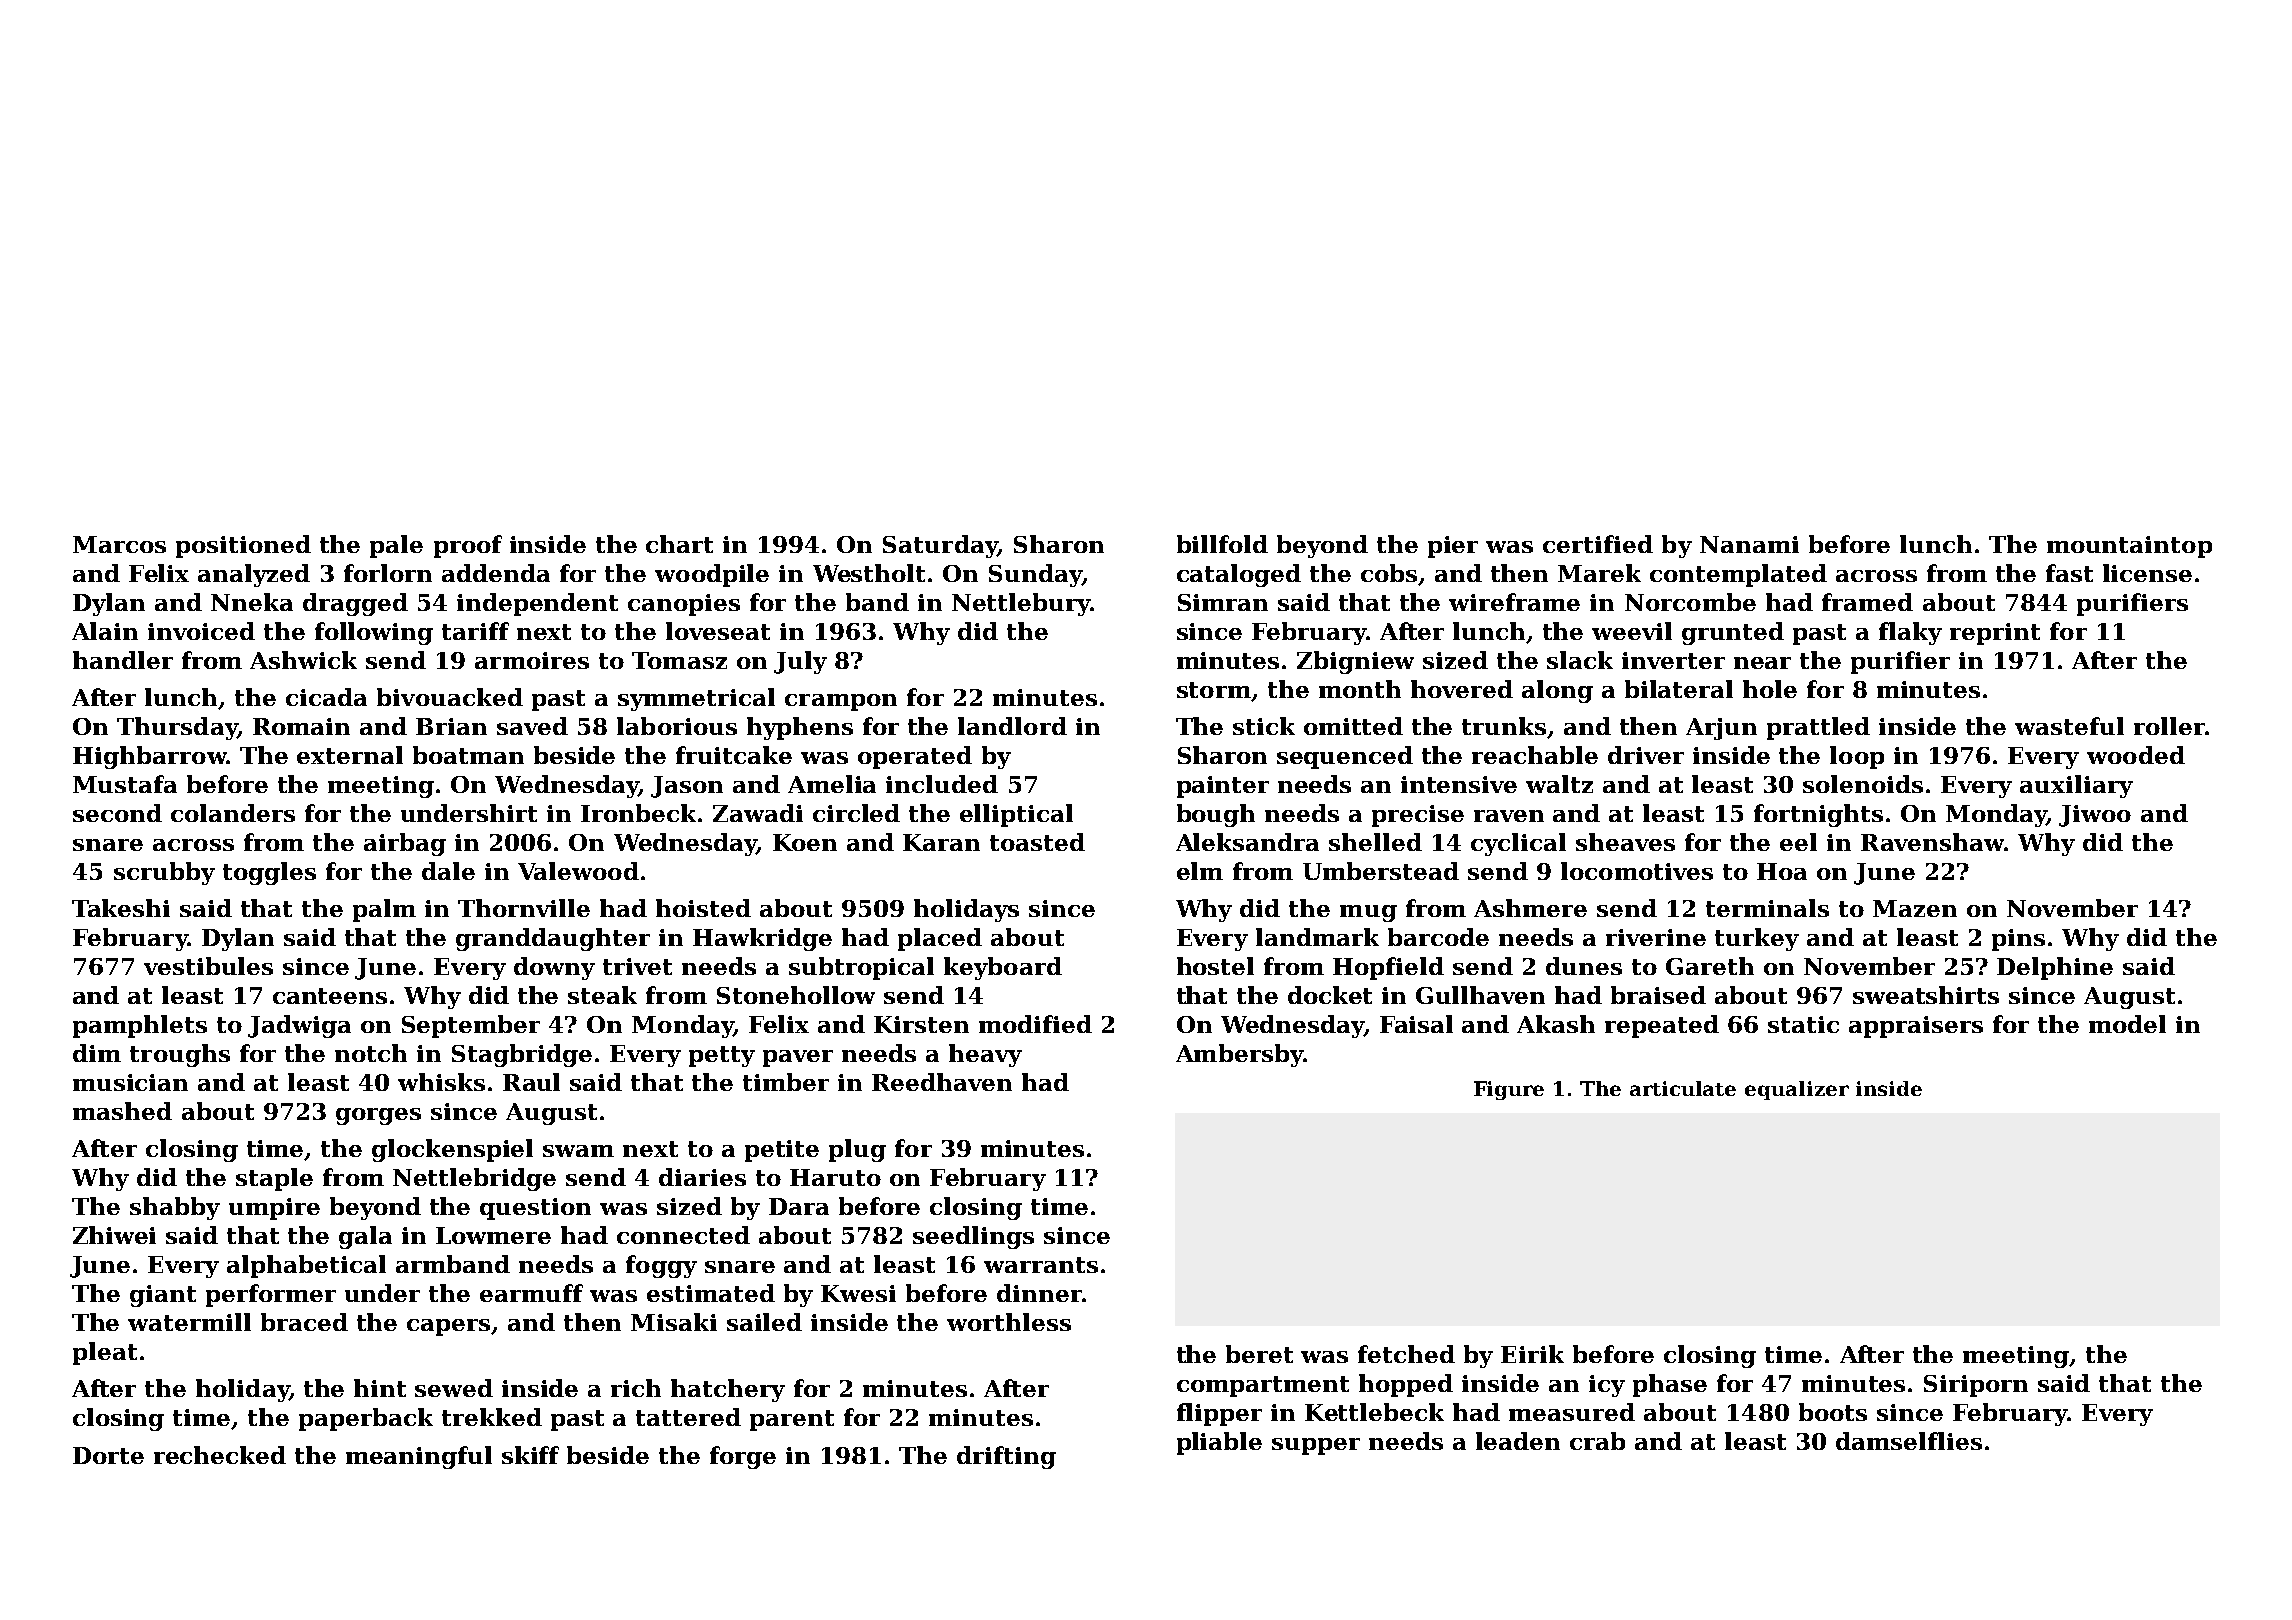 The image size is (2292, 1620). Describe the element at coordinates (1749, 544) in the page. I see `Nanami` at that location.
